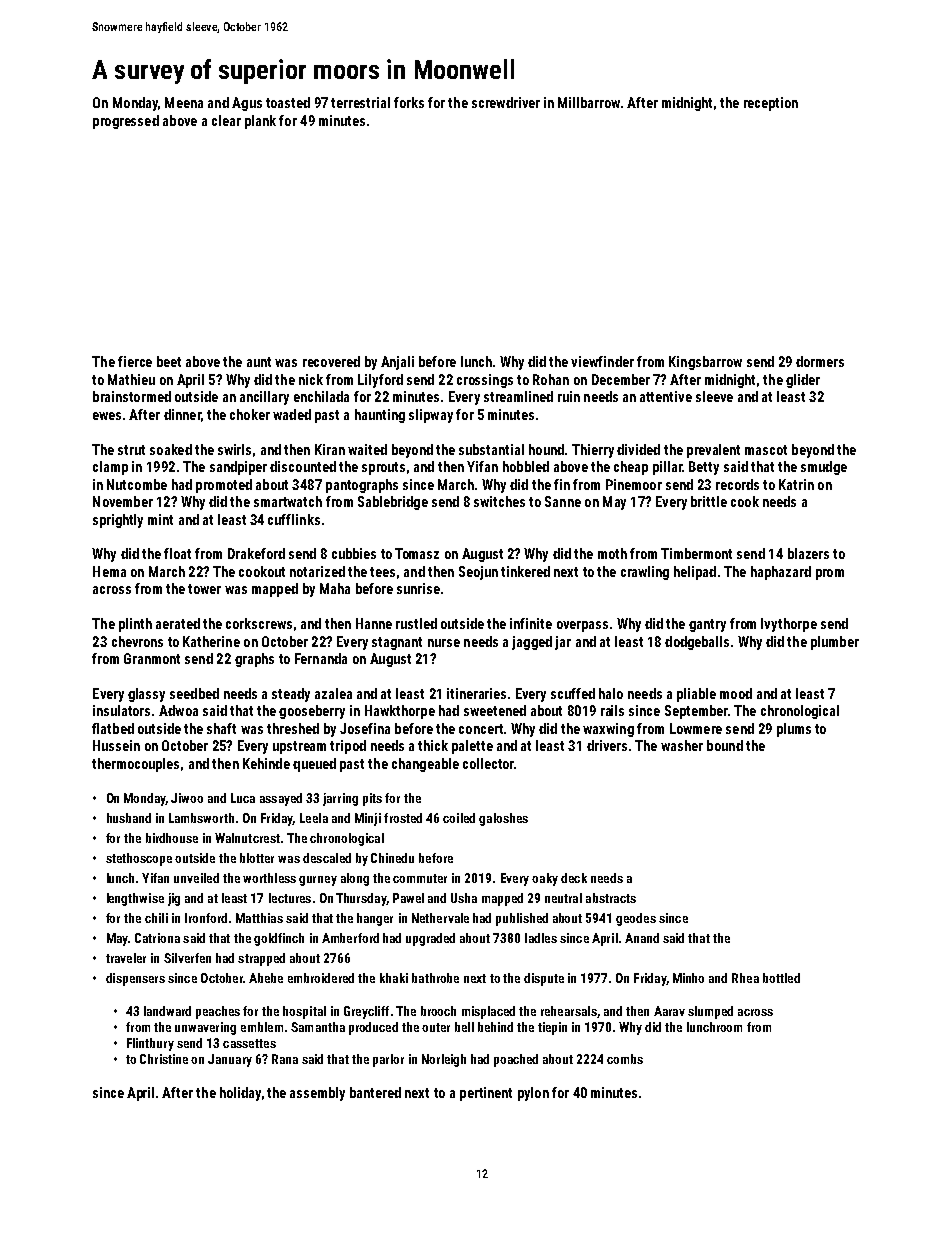 This image has height=1233, width=952. I want to click on screwdriver, so click(506, 102).
